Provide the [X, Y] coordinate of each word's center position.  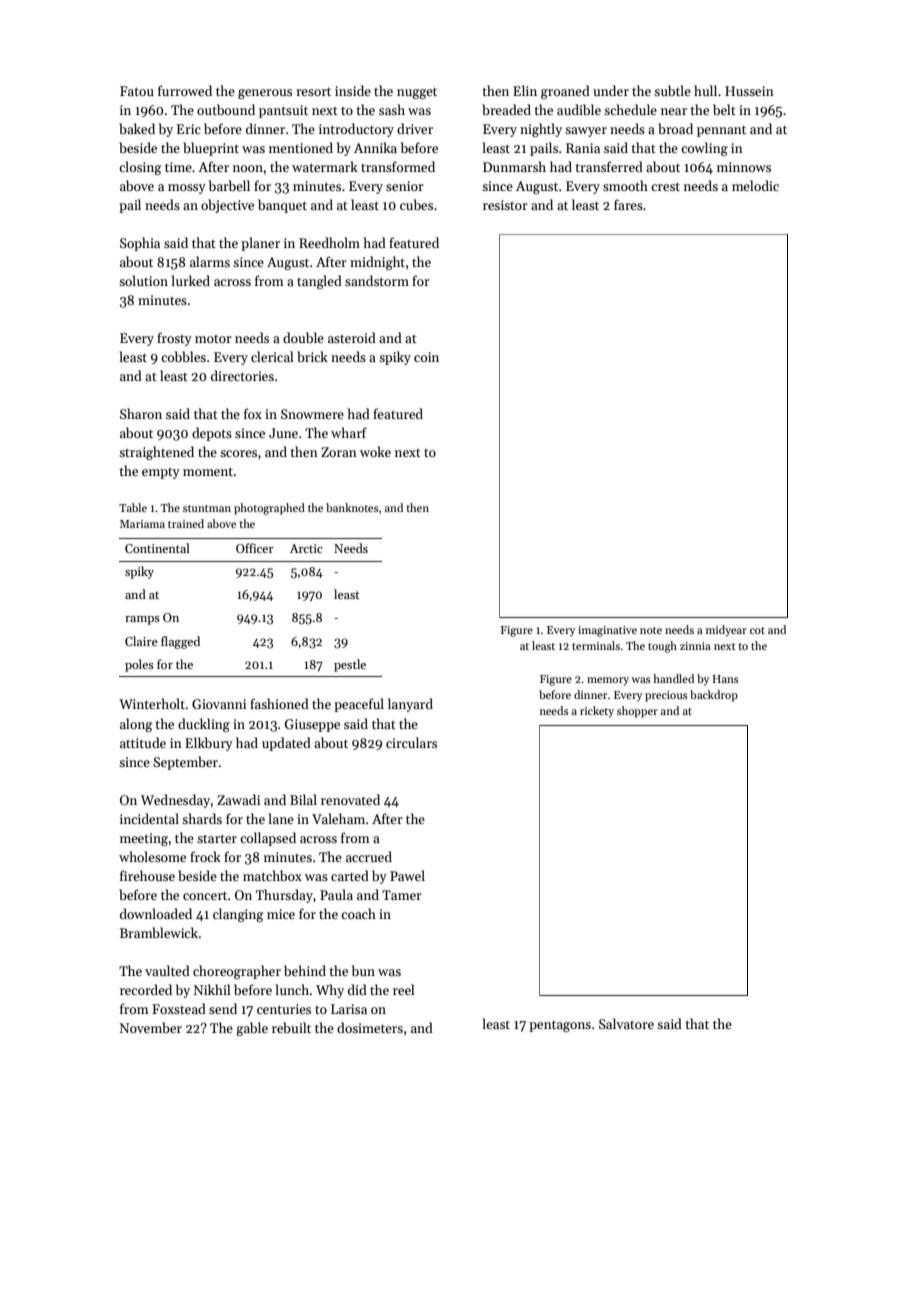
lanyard [410, 705]
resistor [505, 205]
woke [375, 451]
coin [426, 357]
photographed [269, 509]
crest [665, 186]
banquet [282, 206]
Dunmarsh [514, 166]
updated [286, 744]
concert [205, 895]
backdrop [714, 696]
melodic [755, 185]
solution [143, 280]
